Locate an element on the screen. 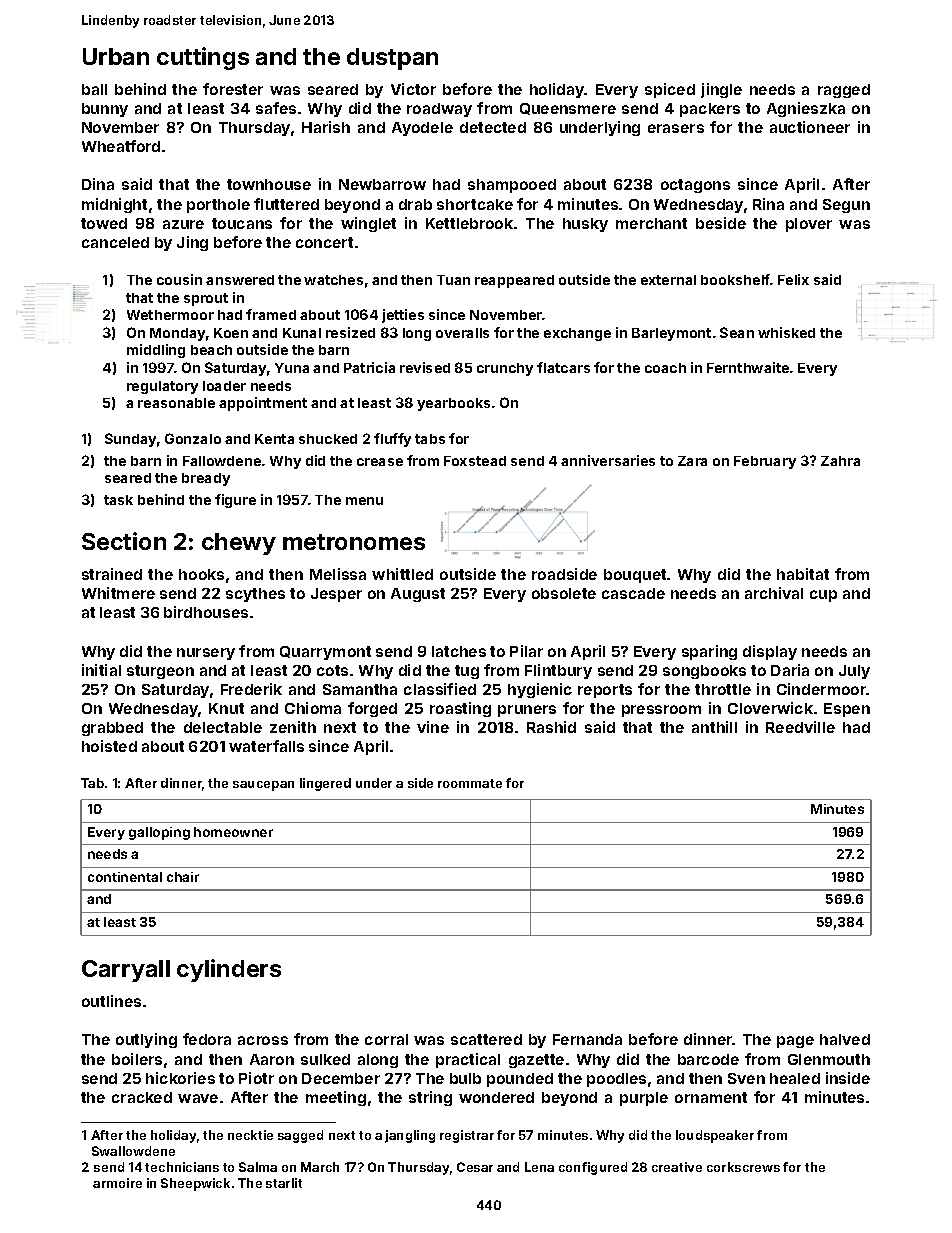 The width and height of the screenshot is (952, 1233). starlit is located at coordinates (284, 1183).
